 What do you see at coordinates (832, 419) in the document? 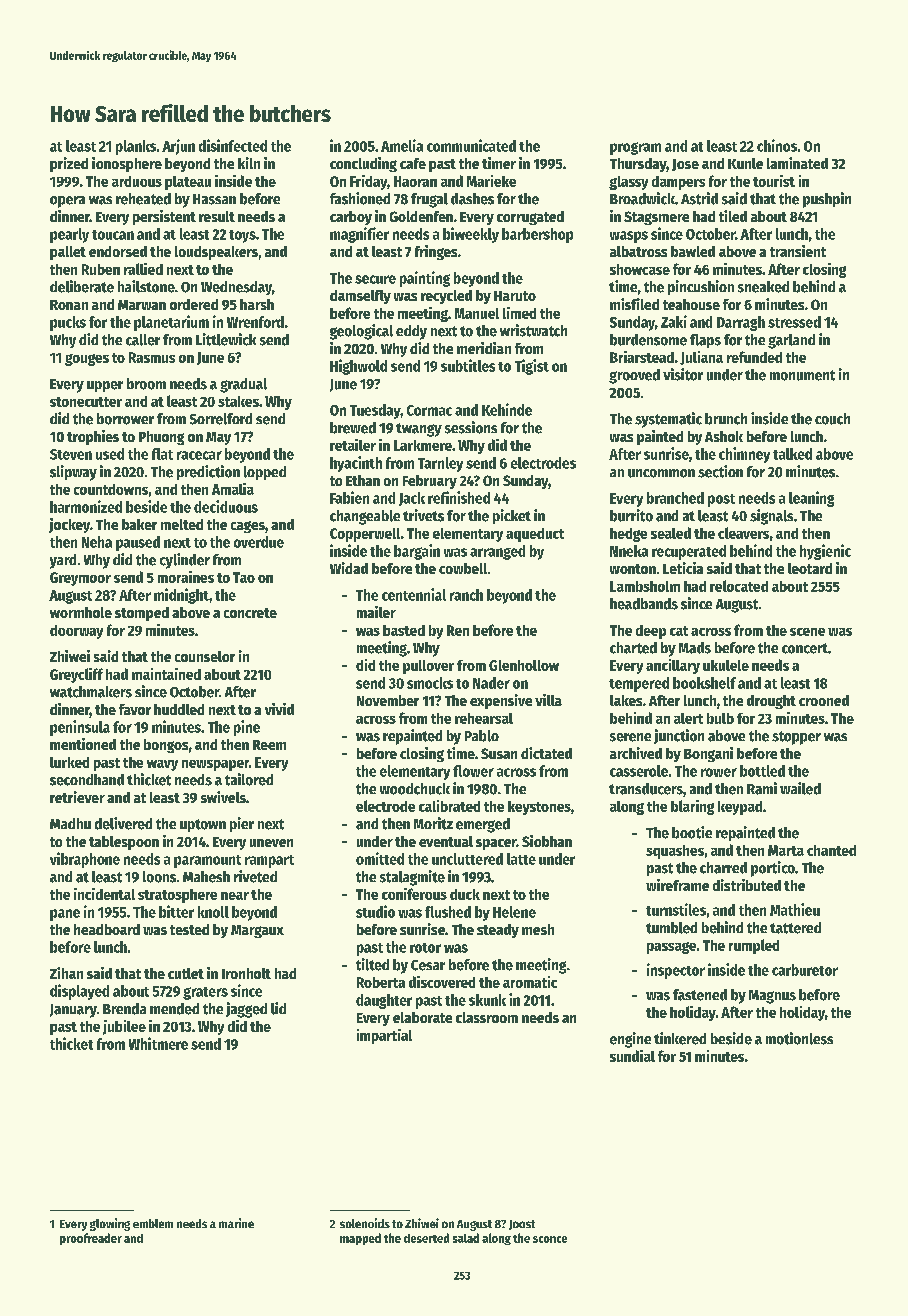
I see `couch` at bounding box center [832, 419].
